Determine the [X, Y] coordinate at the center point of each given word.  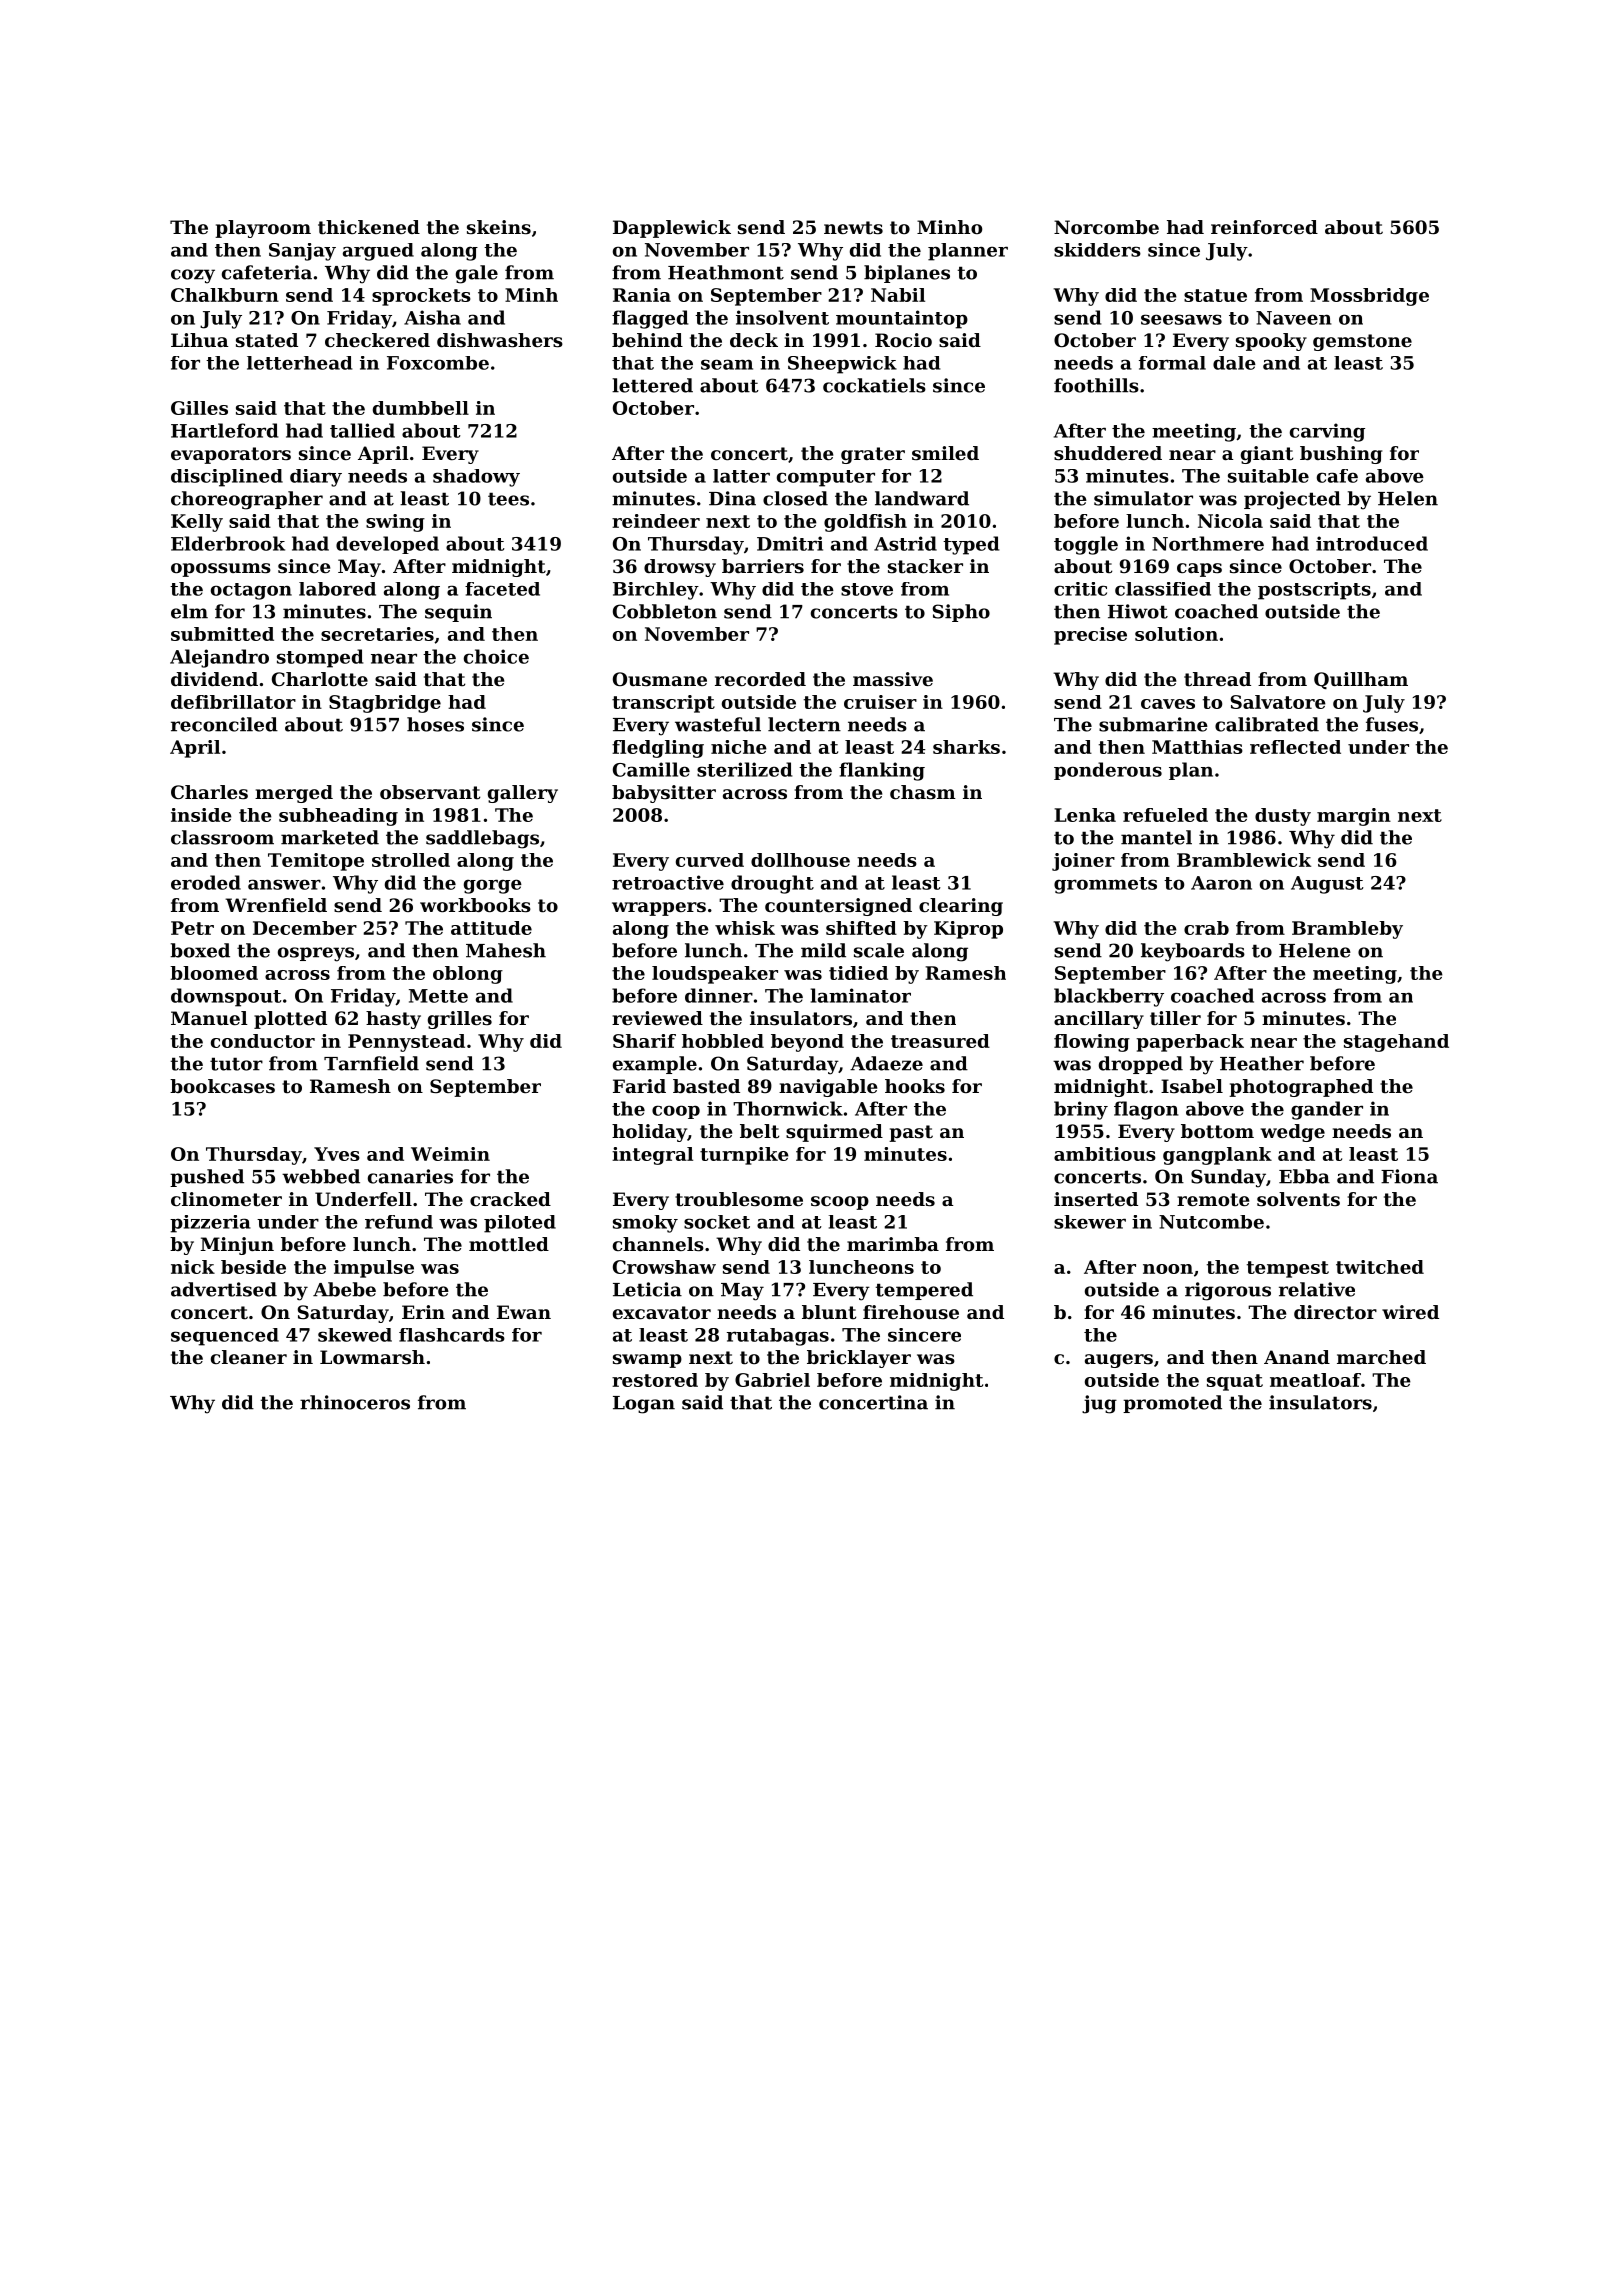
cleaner [249, 1357]
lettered [652, 385]
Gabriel [772, 1380]
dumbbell [421, 408]
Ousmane [660, 679]
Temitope [316, 862]
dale [1234, 363]
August [1327, 885]
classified [1163, 589]
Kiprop [968, 930]
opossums [221, 570]
